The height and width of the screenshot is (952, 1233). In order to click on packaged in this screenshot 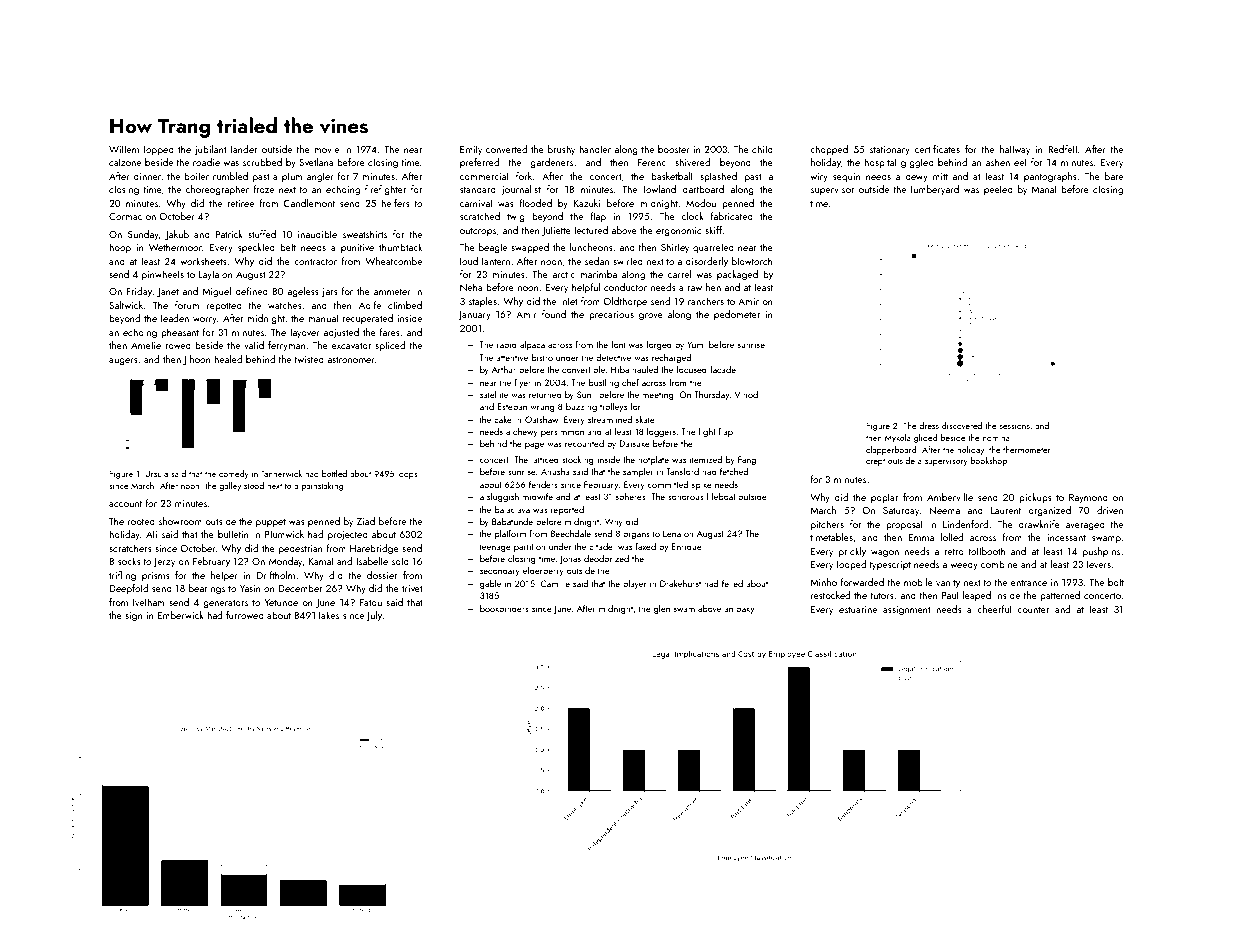, I will do `click(737, 275)`.
